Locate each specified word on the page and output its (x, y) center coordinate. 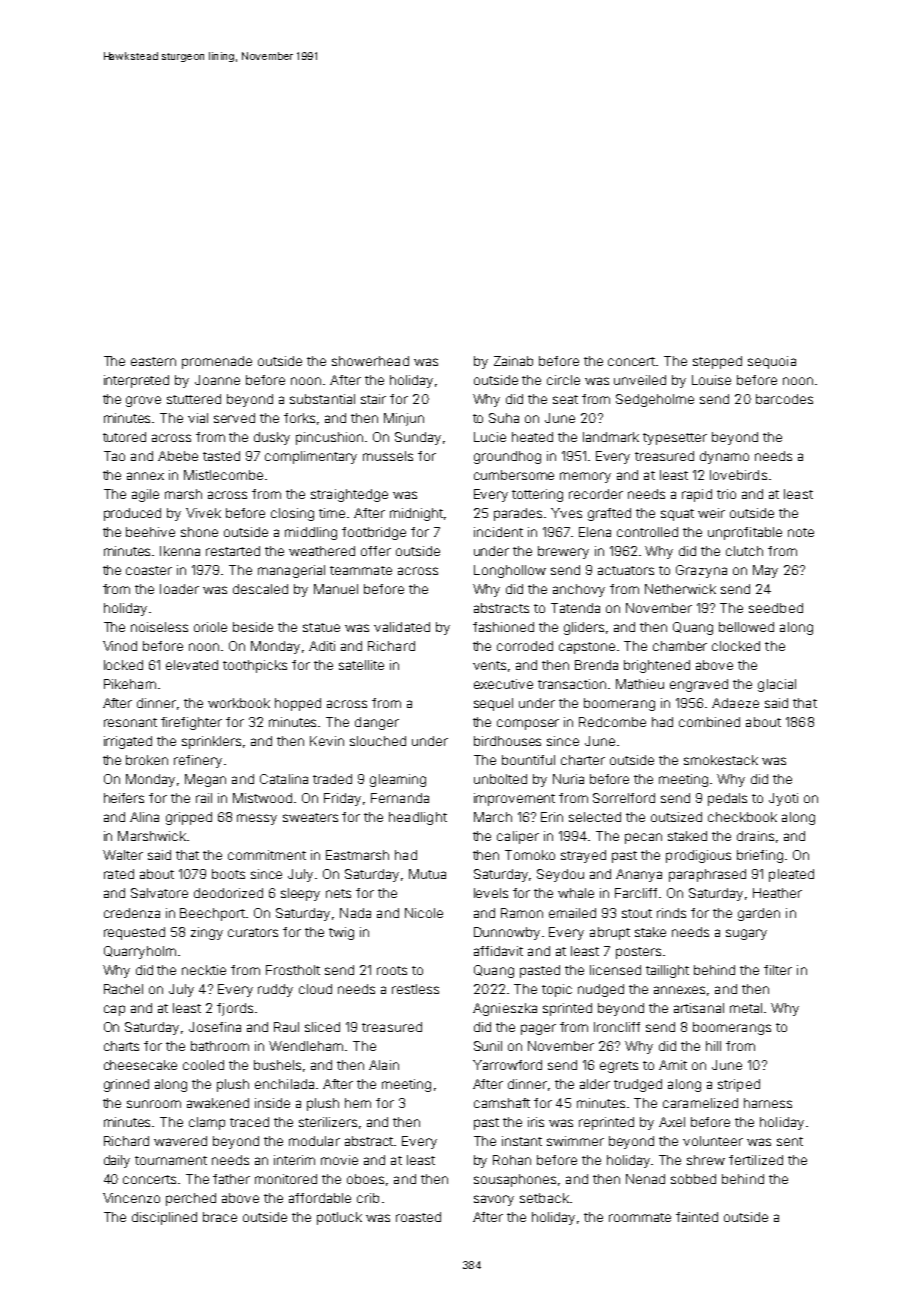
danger (377, 723)
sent (790, 1141)
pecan (643, 838)
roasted (418, 1217)
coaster (149, 570)
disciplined (164, 1218)
